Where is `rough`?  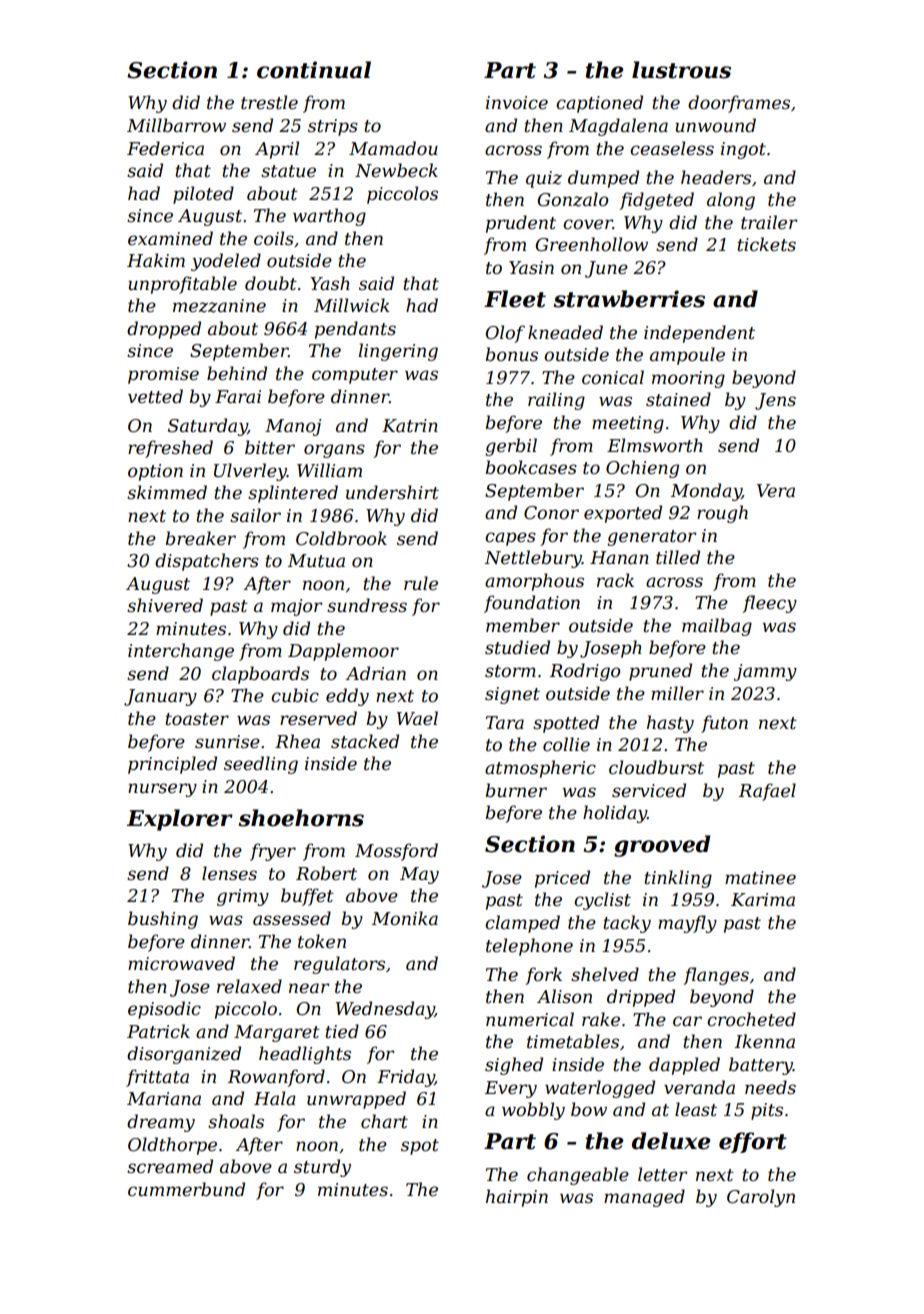
rough is located at coordinates (722, 514).
